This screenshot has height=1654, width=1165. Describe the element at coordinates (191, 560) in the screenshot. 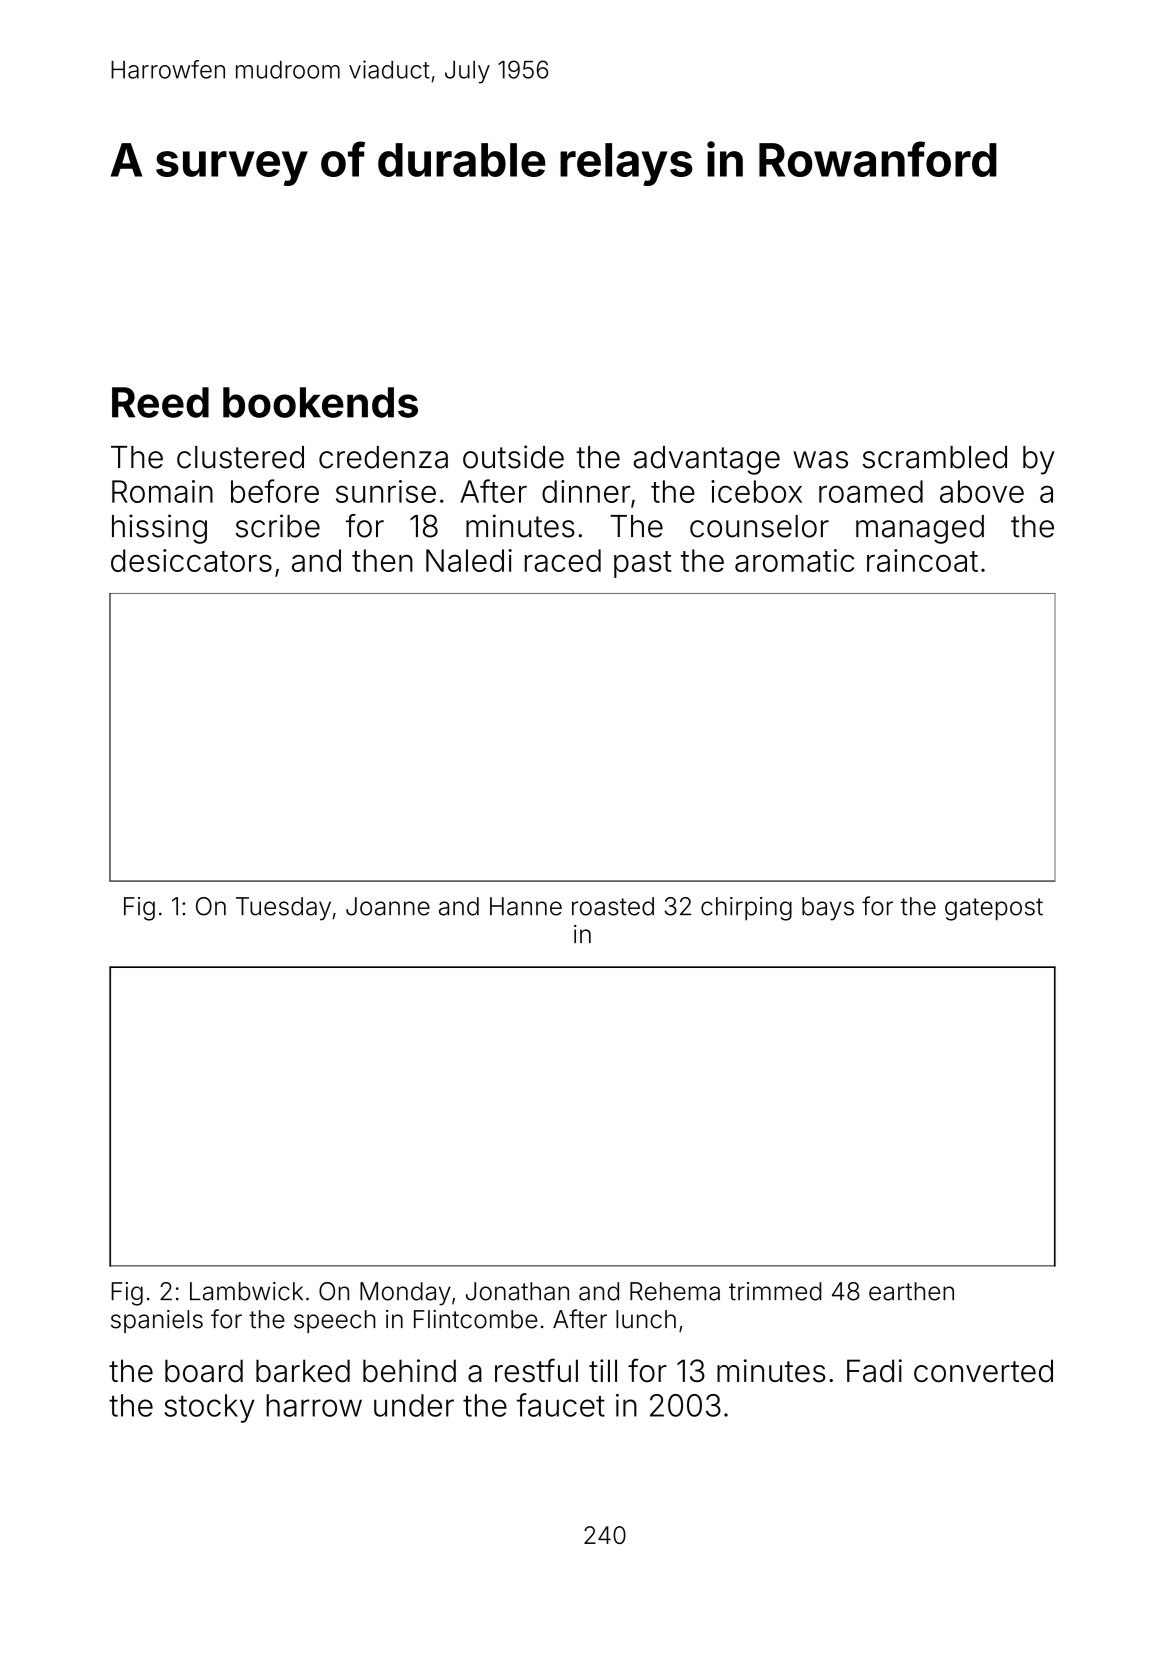

I see `desiccators` at that location.
